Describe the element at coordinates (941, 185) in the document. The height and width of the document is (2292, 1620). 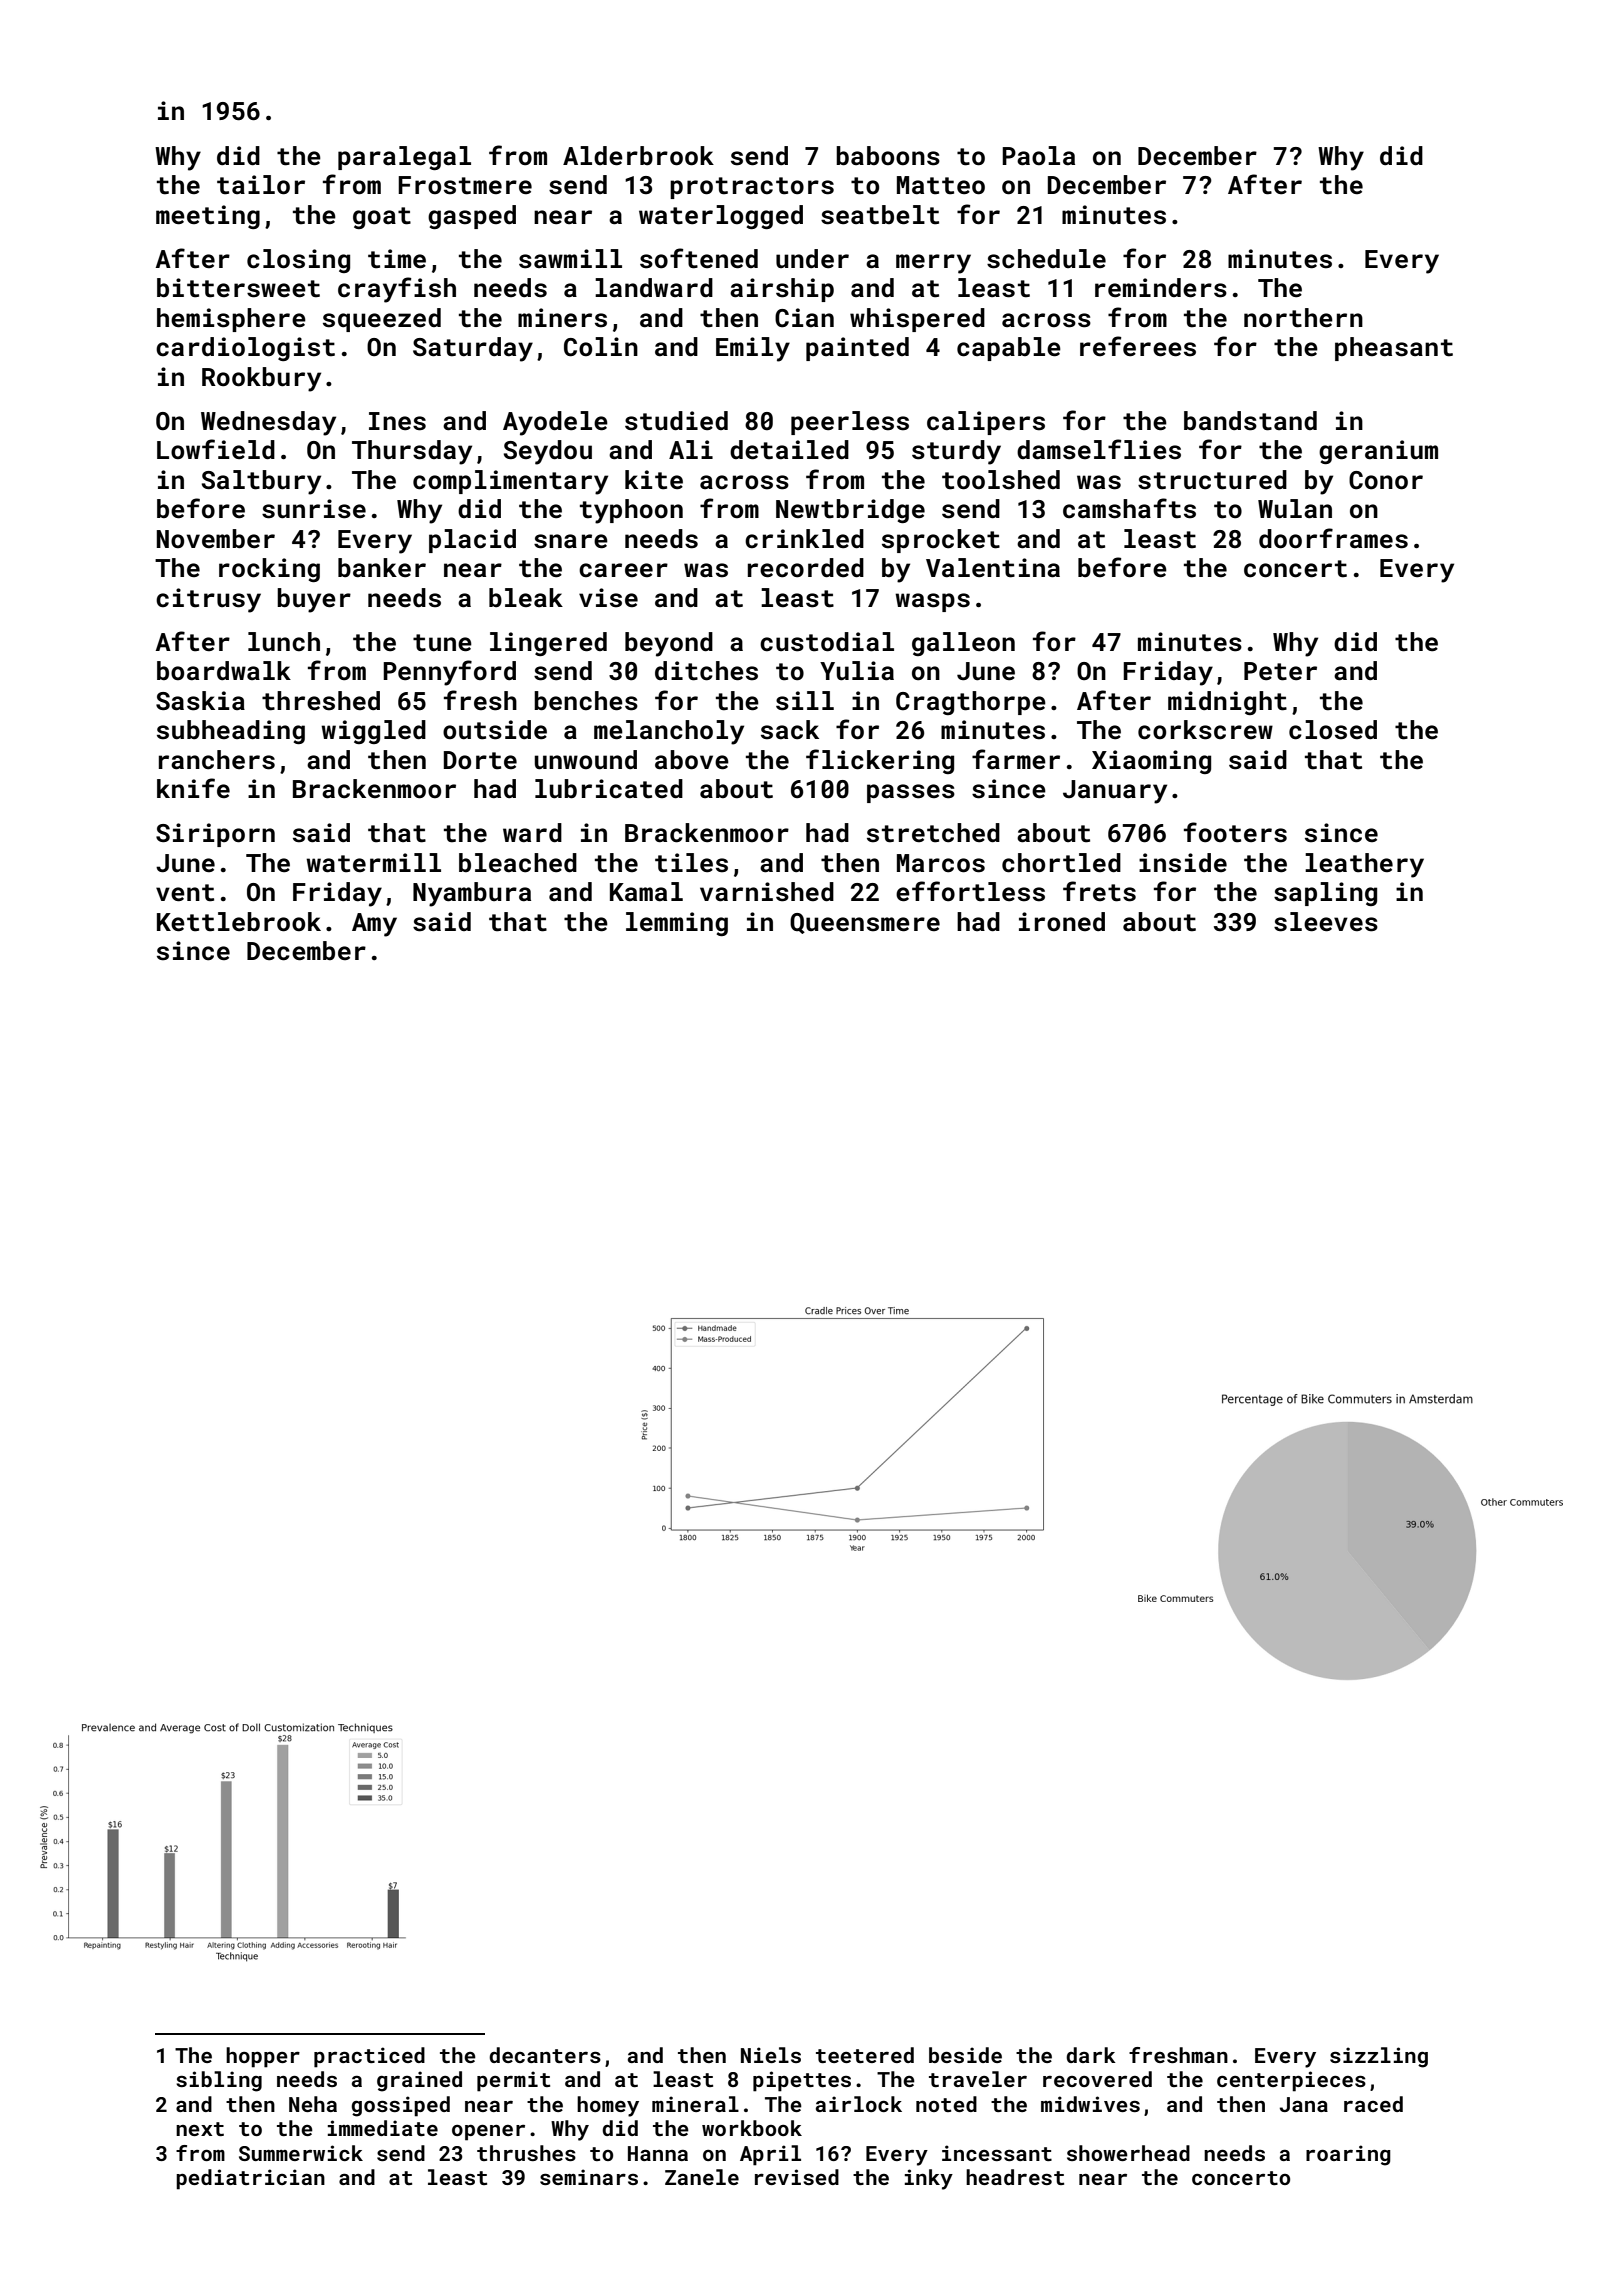
I see `Matteo` at that location.
